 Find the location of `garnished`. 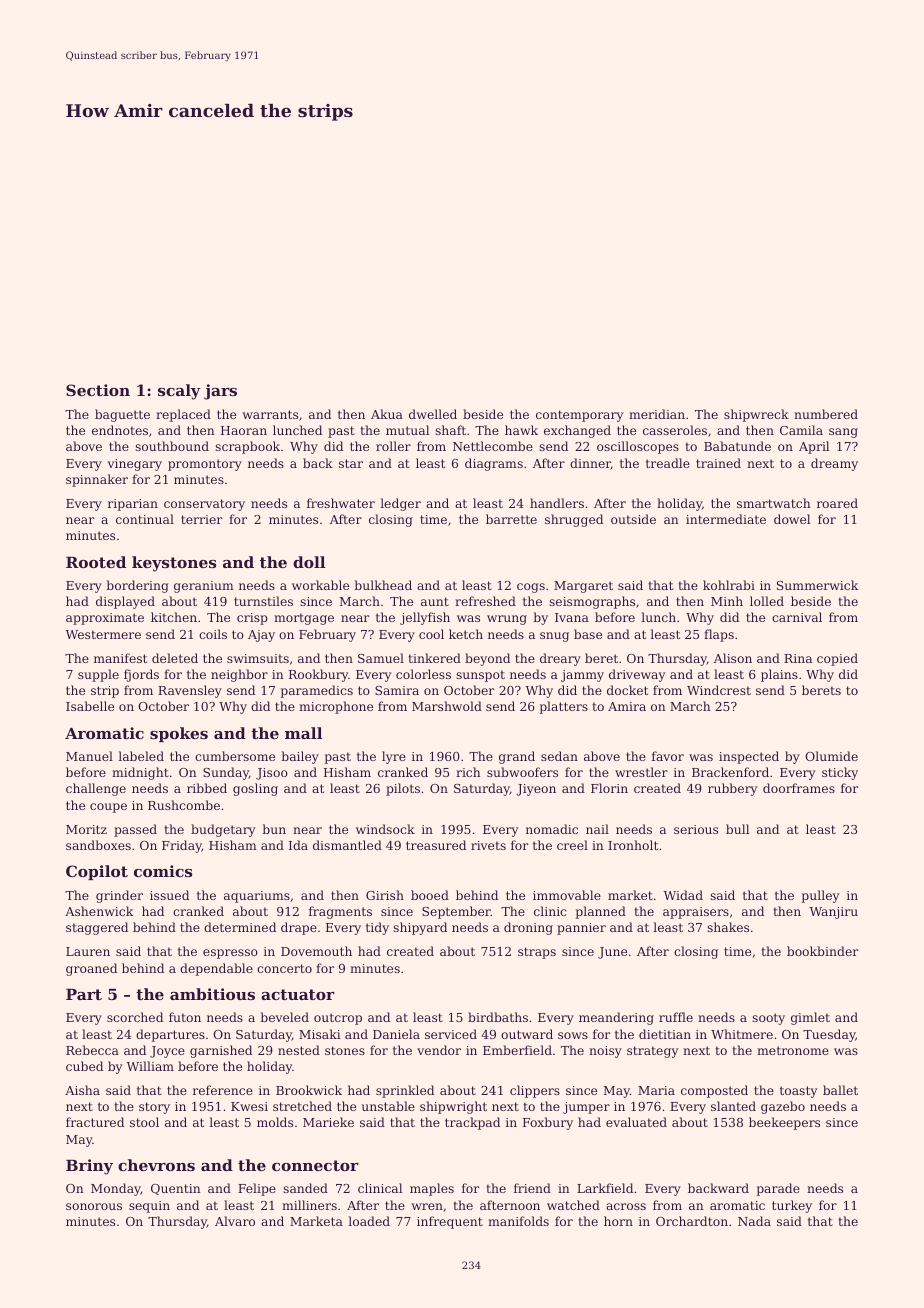

garnished is located at coordinates (221, 1051).
